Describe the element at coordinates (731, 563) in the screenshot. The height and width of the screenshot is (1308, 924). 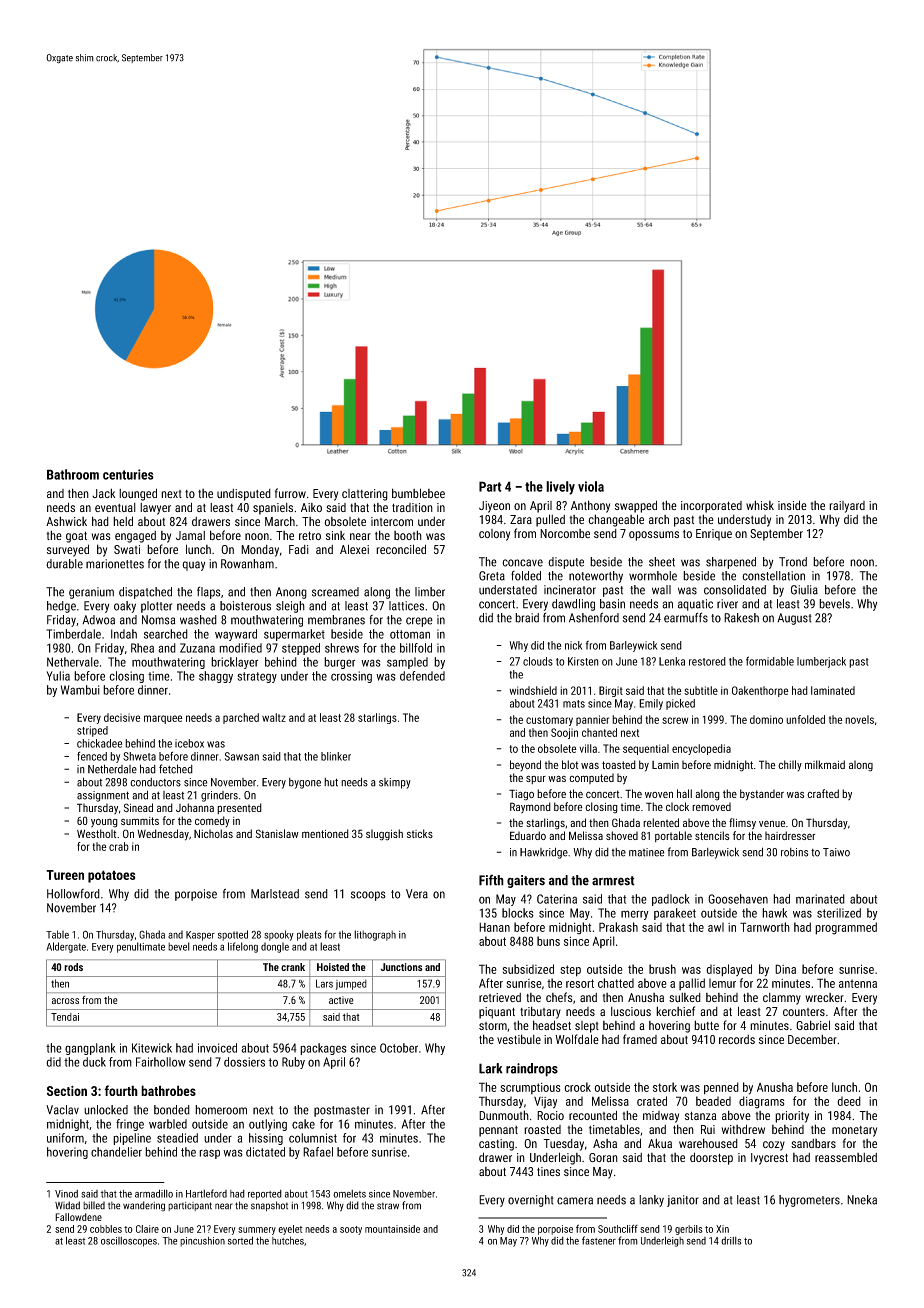
I see `sharpened` at that location.
